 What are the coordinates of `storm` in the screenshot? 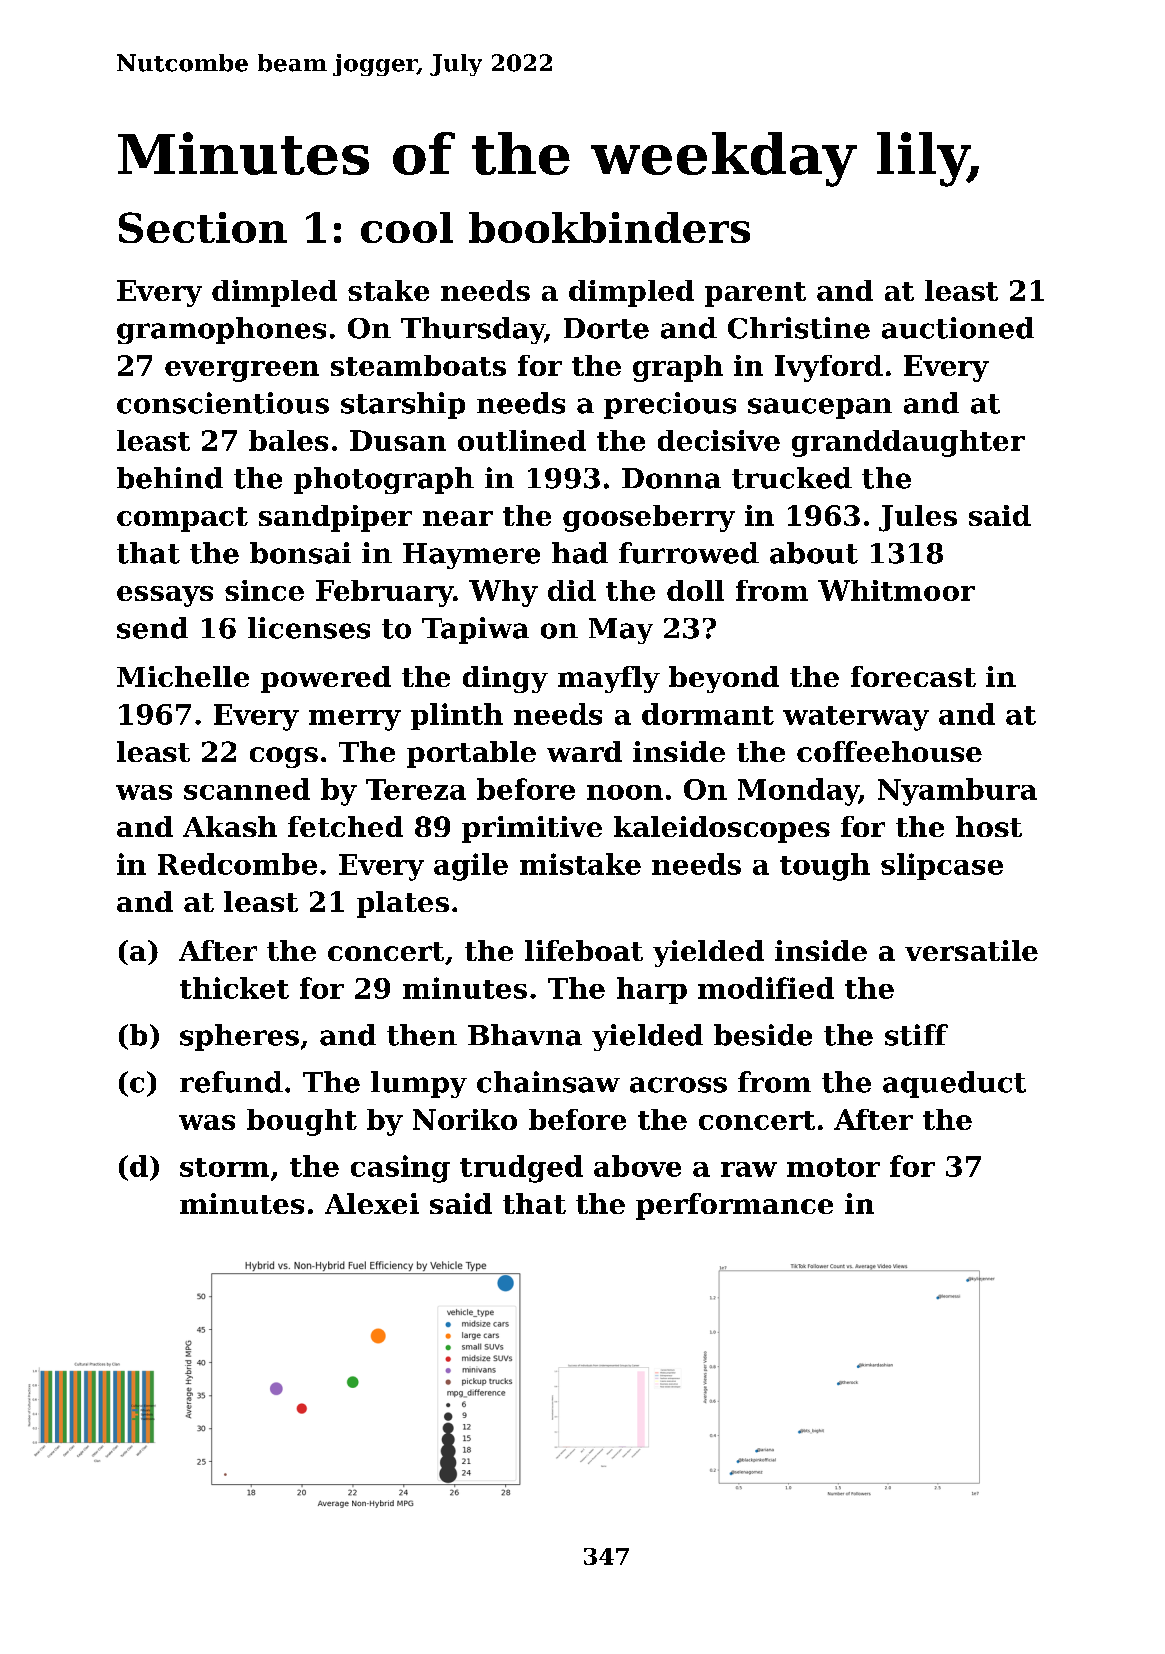 It's located at (224, 1167).
